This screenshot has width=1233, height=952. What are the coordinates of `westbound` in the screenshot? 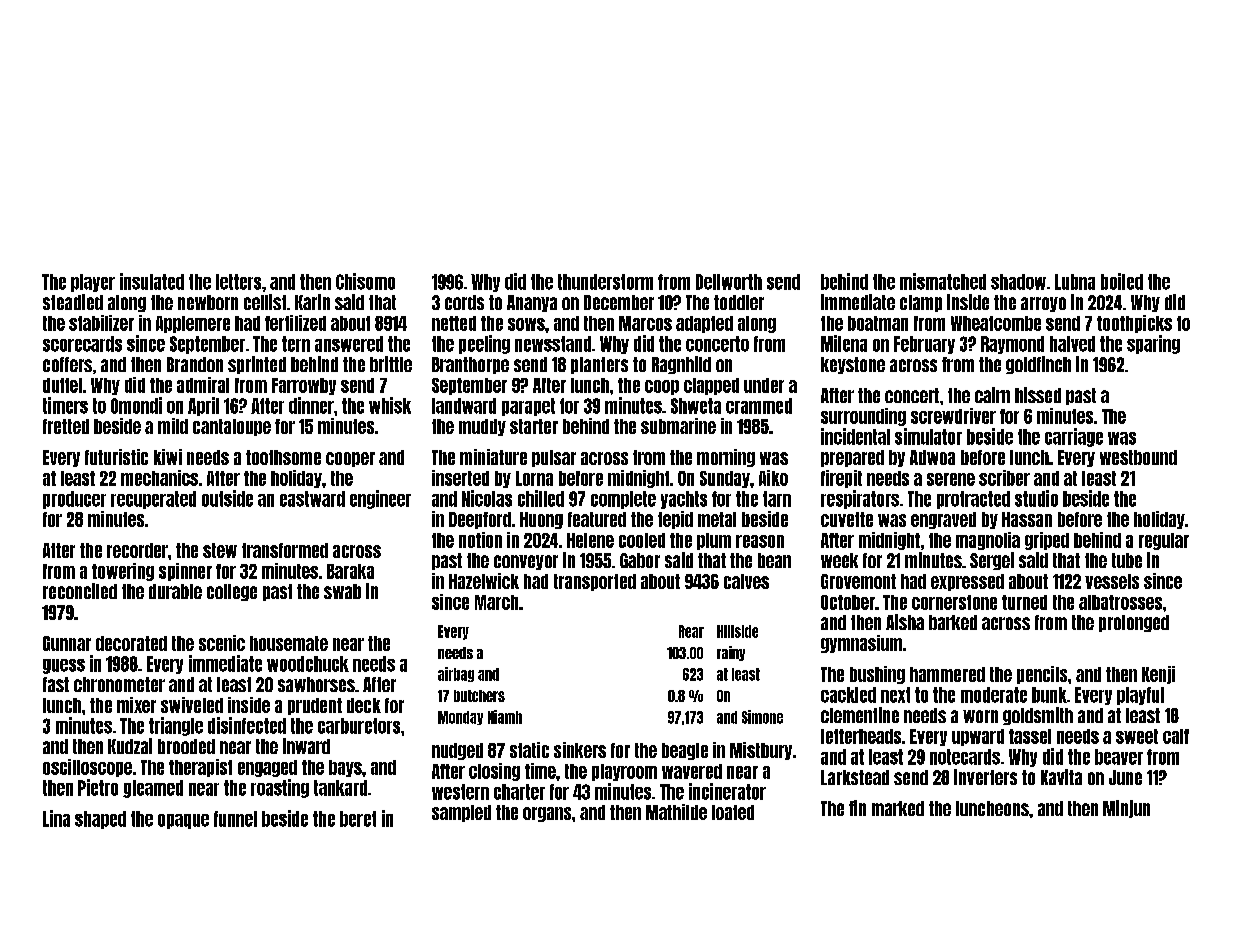 It's located at (1138, 457).
